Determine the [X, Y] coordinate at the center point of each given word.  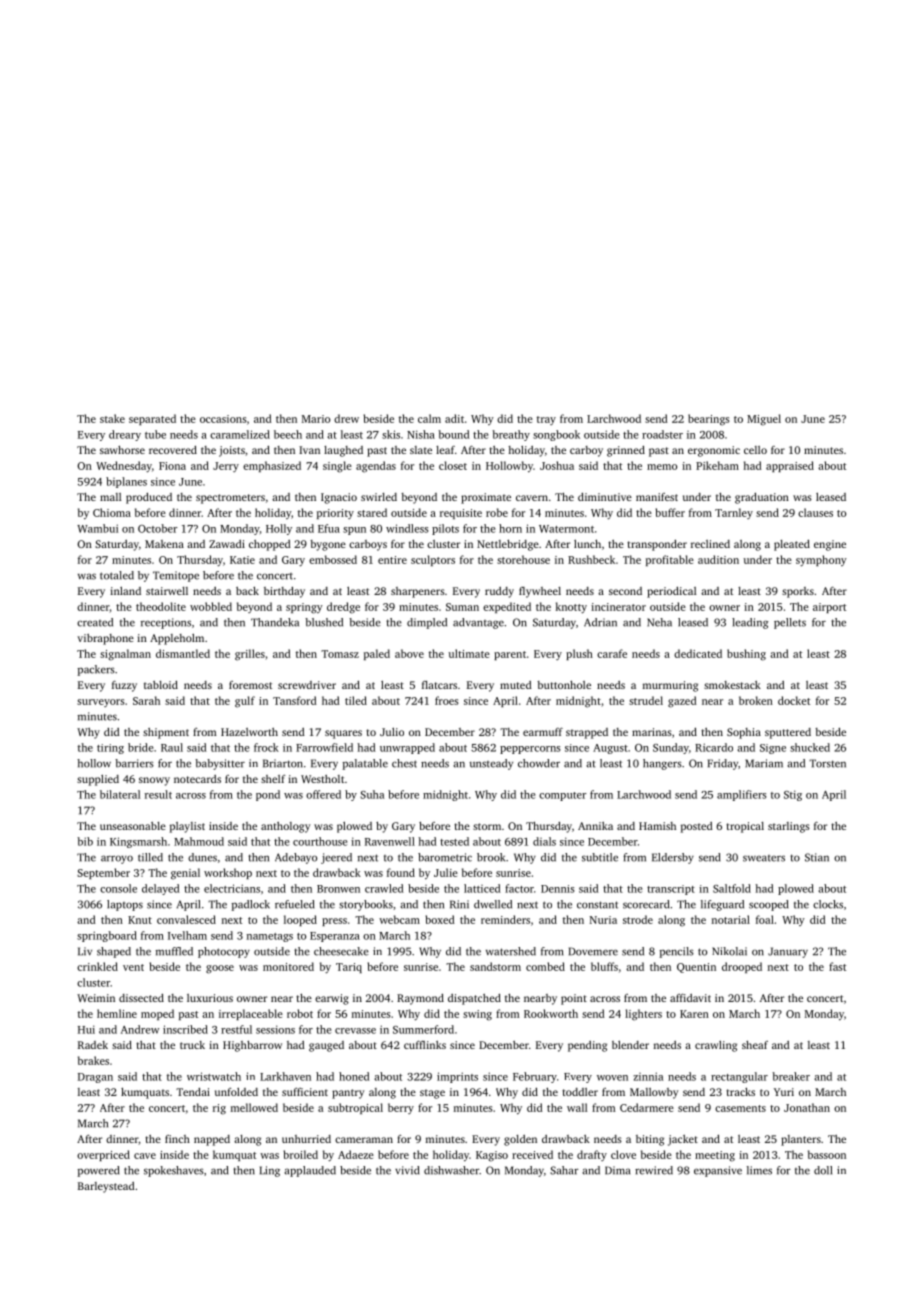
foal [765, 919]
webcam [399, 919]
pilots [445, 529]
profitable [670, 560]
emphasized [272, 466]
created [95, 622]
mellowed [254, 1107]
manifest [657, 497]
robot [300, 1013]
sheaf [755, 1045]
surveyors [101, 703]
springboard [107, 936]
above [409, 653]
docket [794, 700]
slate [421, 450]
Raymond [420, 999]
